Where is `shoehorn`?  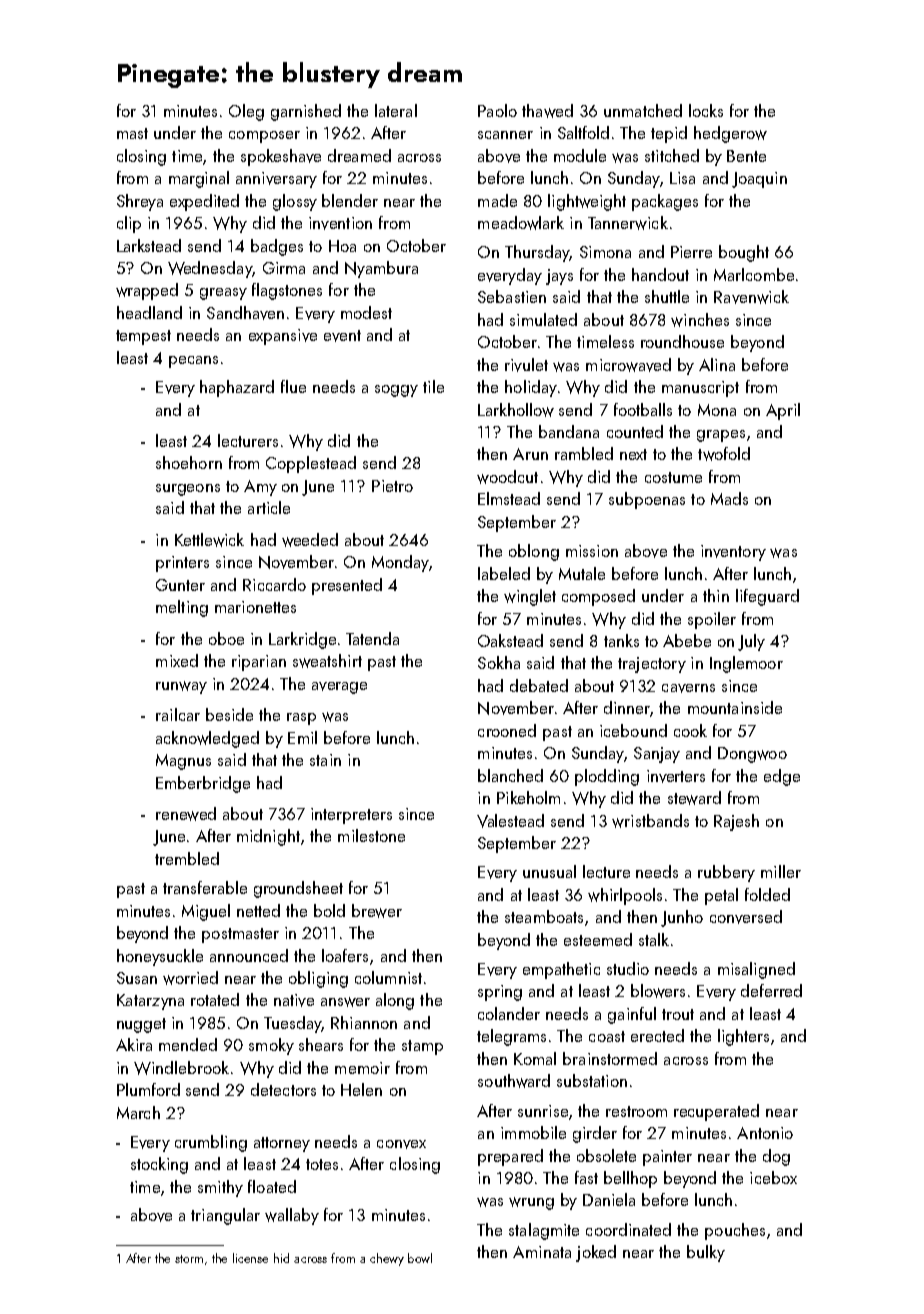
shoehorn is located at coordinates (189, 462).
